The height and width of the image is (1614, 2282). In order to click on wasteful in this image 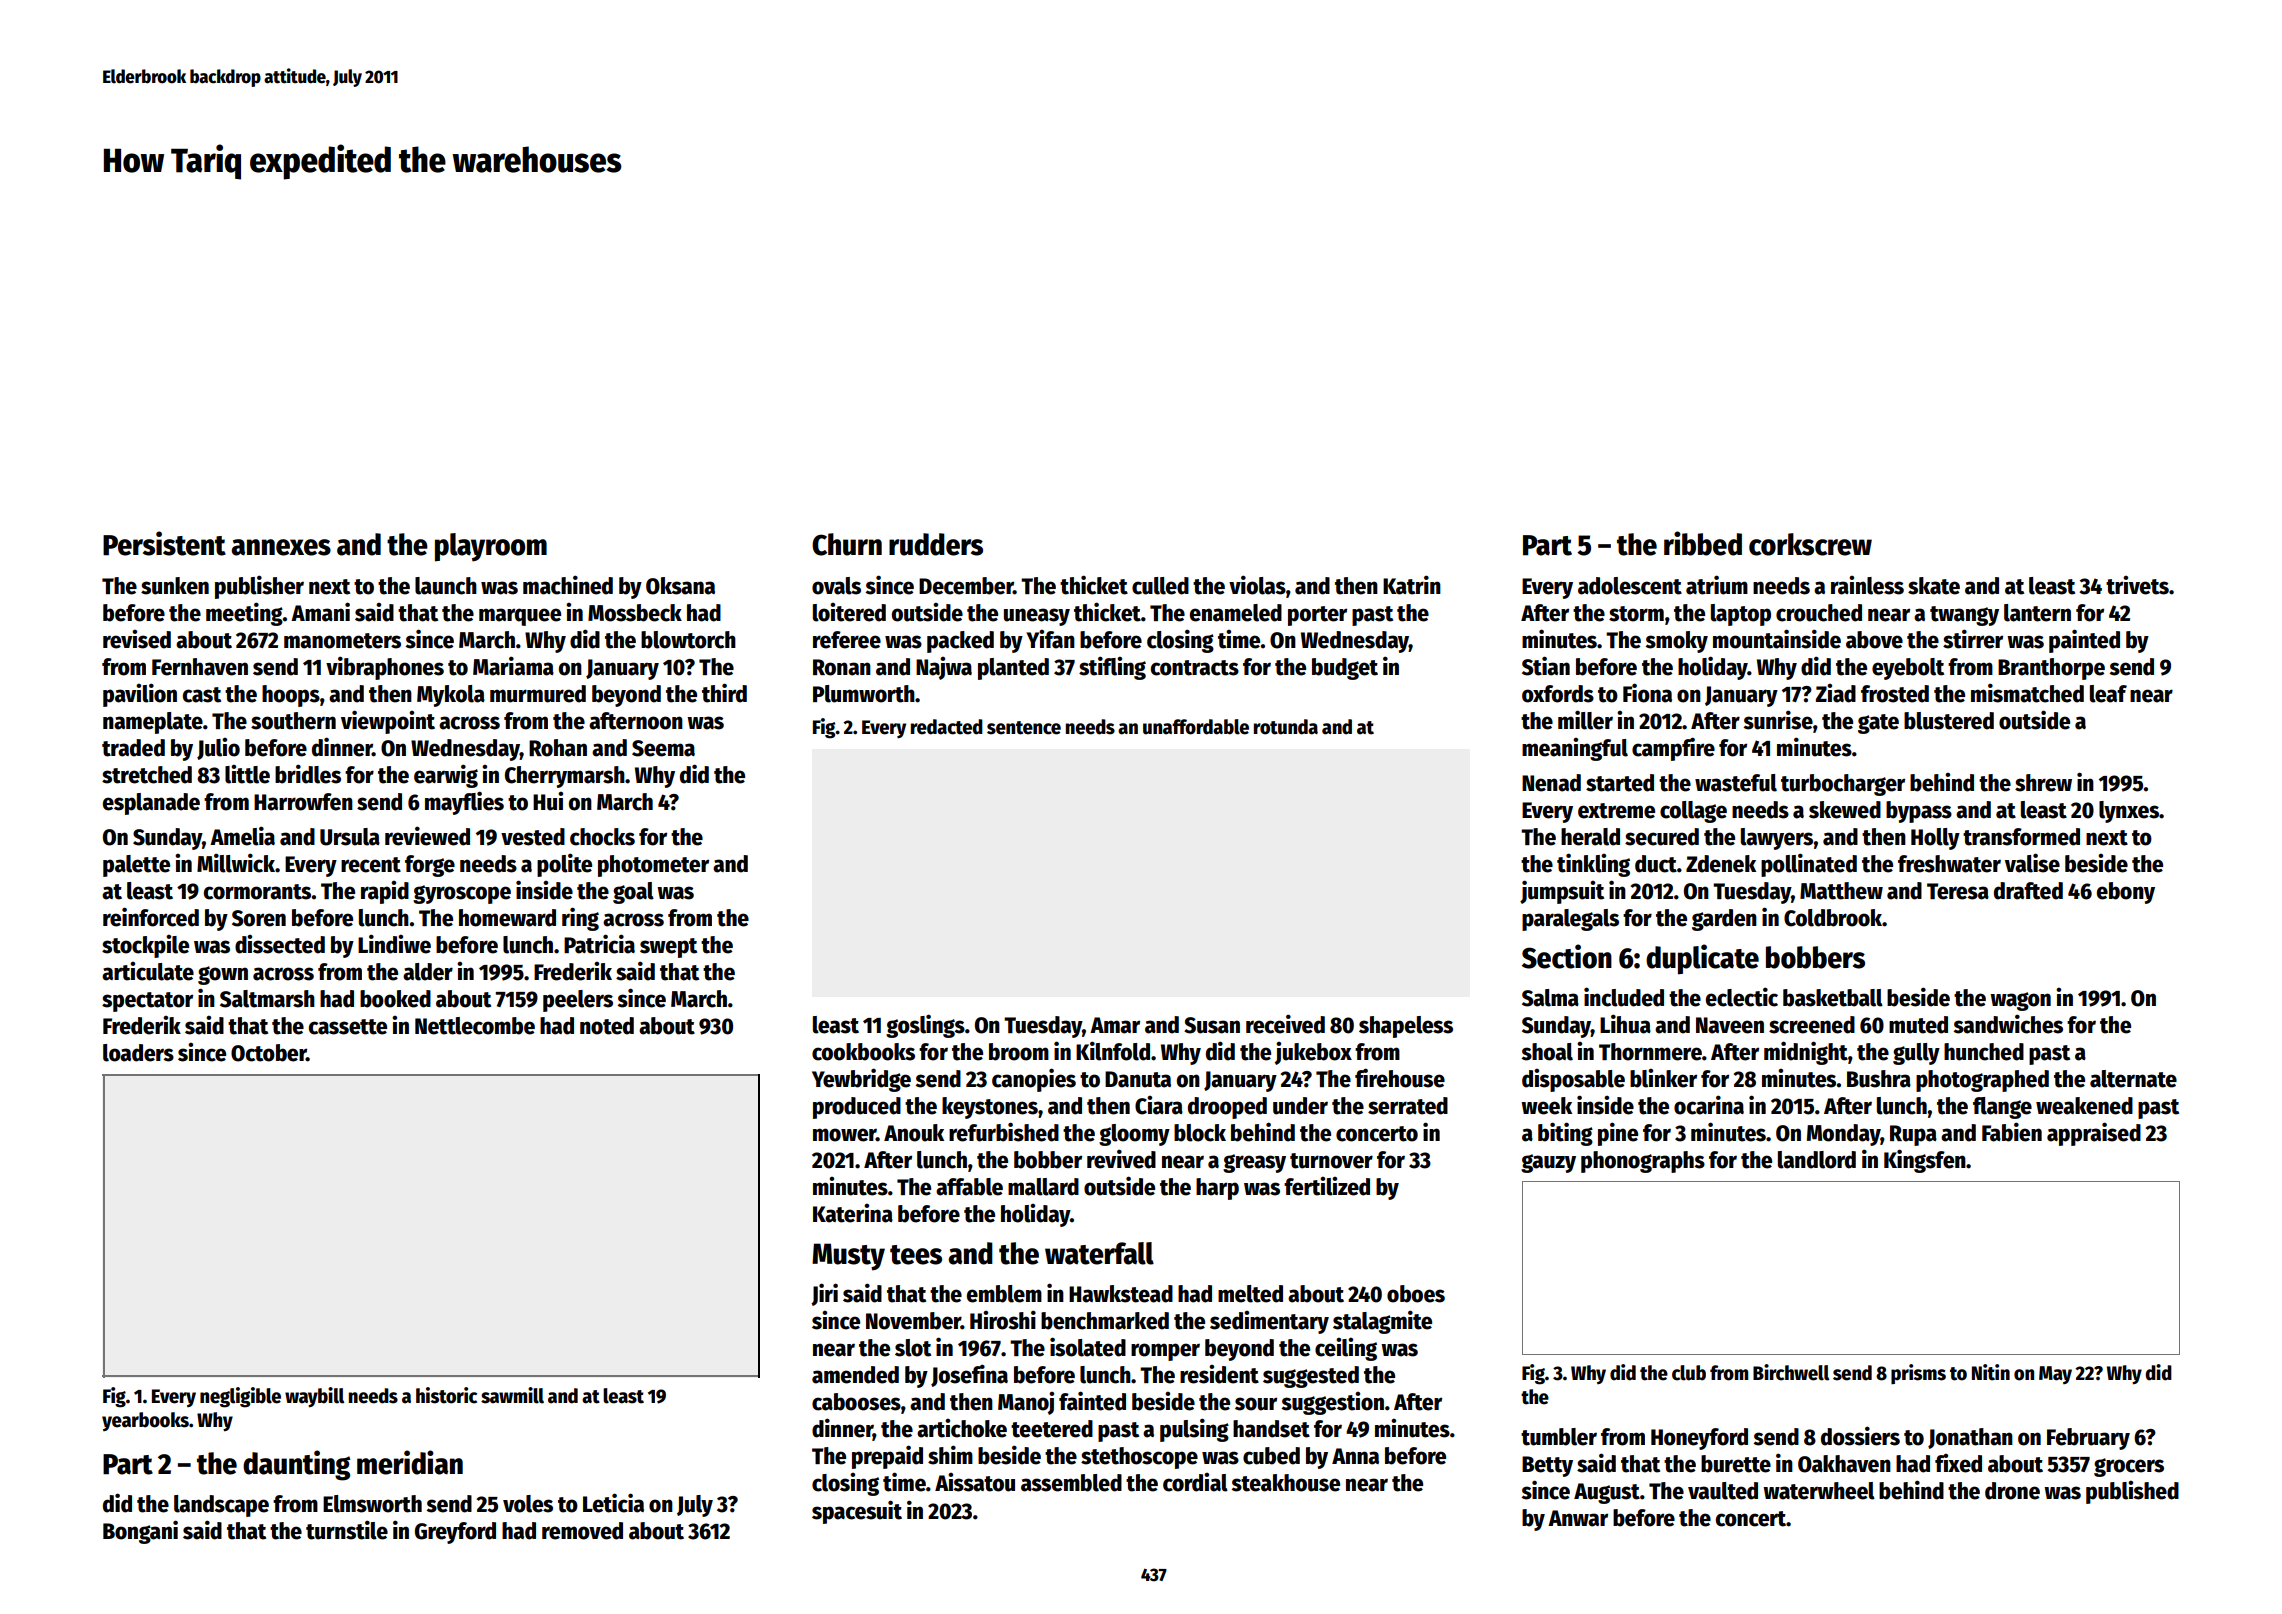, I will do `click(1736, 783)`.
